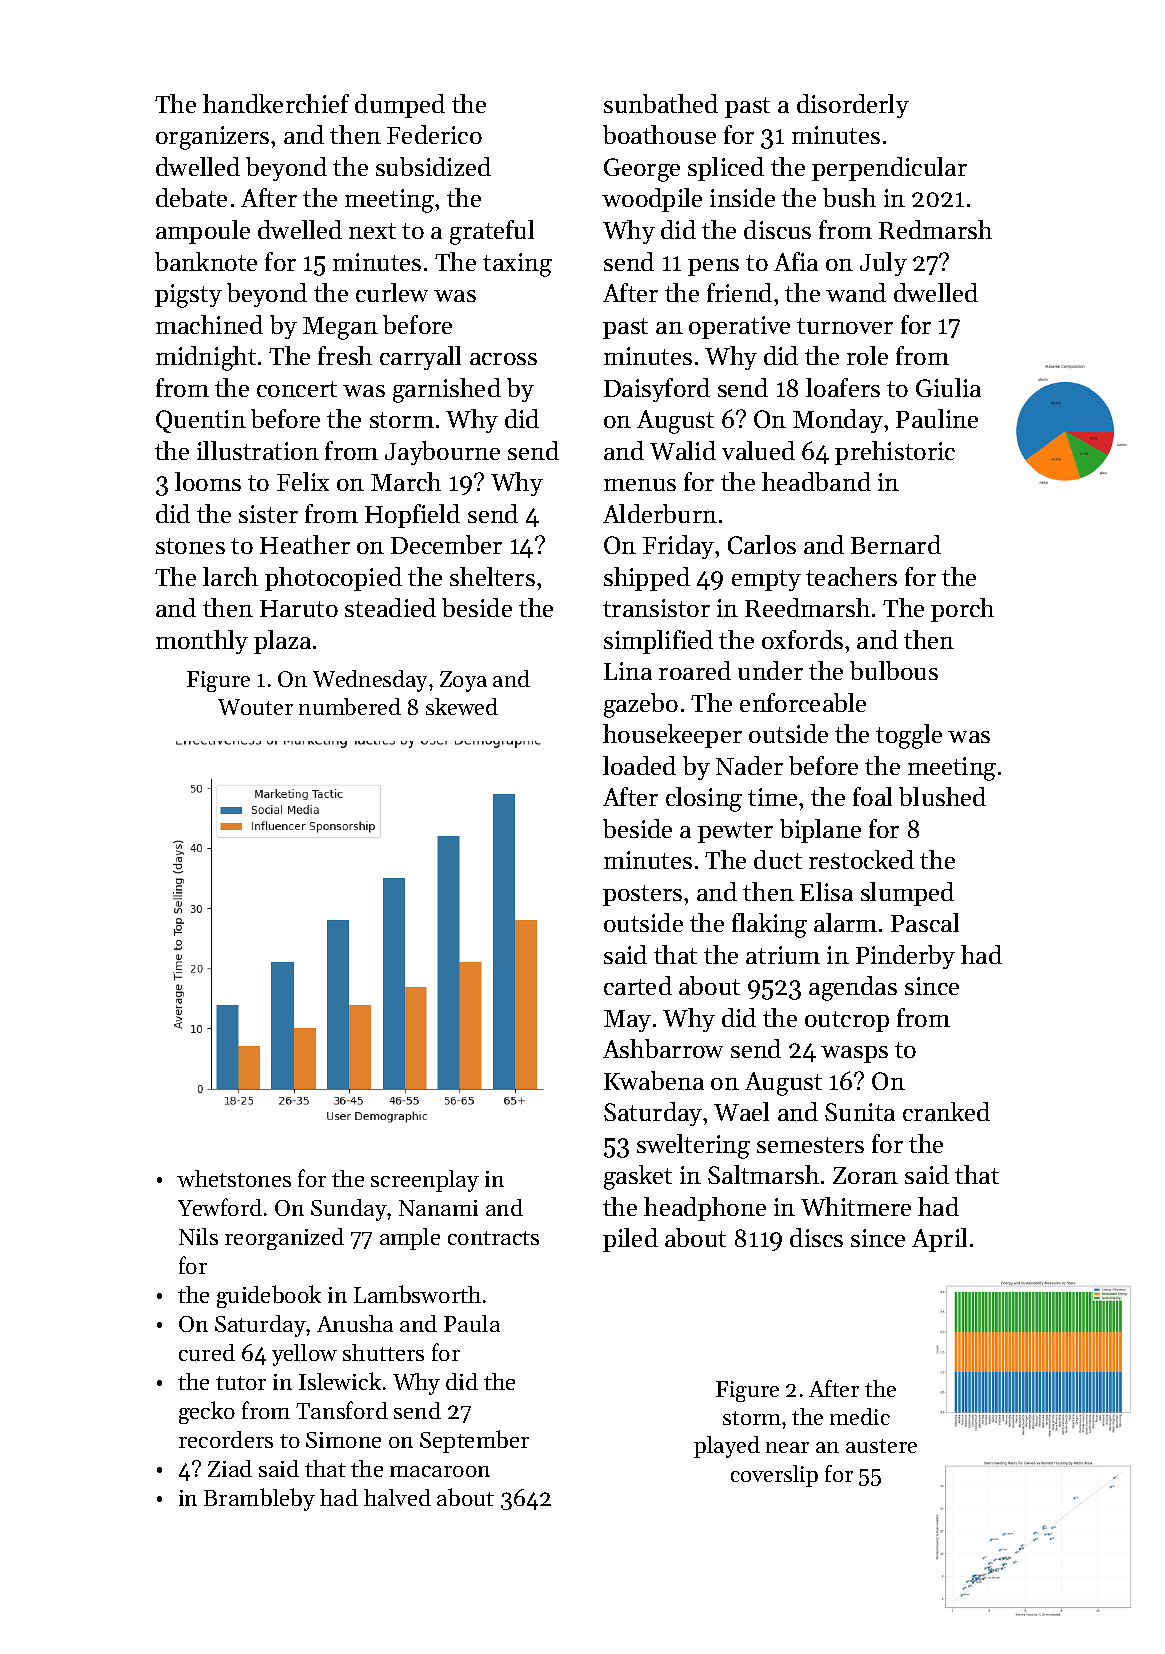 The width and height of the screenshot is (1165, 1654). Describe the element at coordinates (493, 1238) in the screenshot. I see `contracts` at that location.
